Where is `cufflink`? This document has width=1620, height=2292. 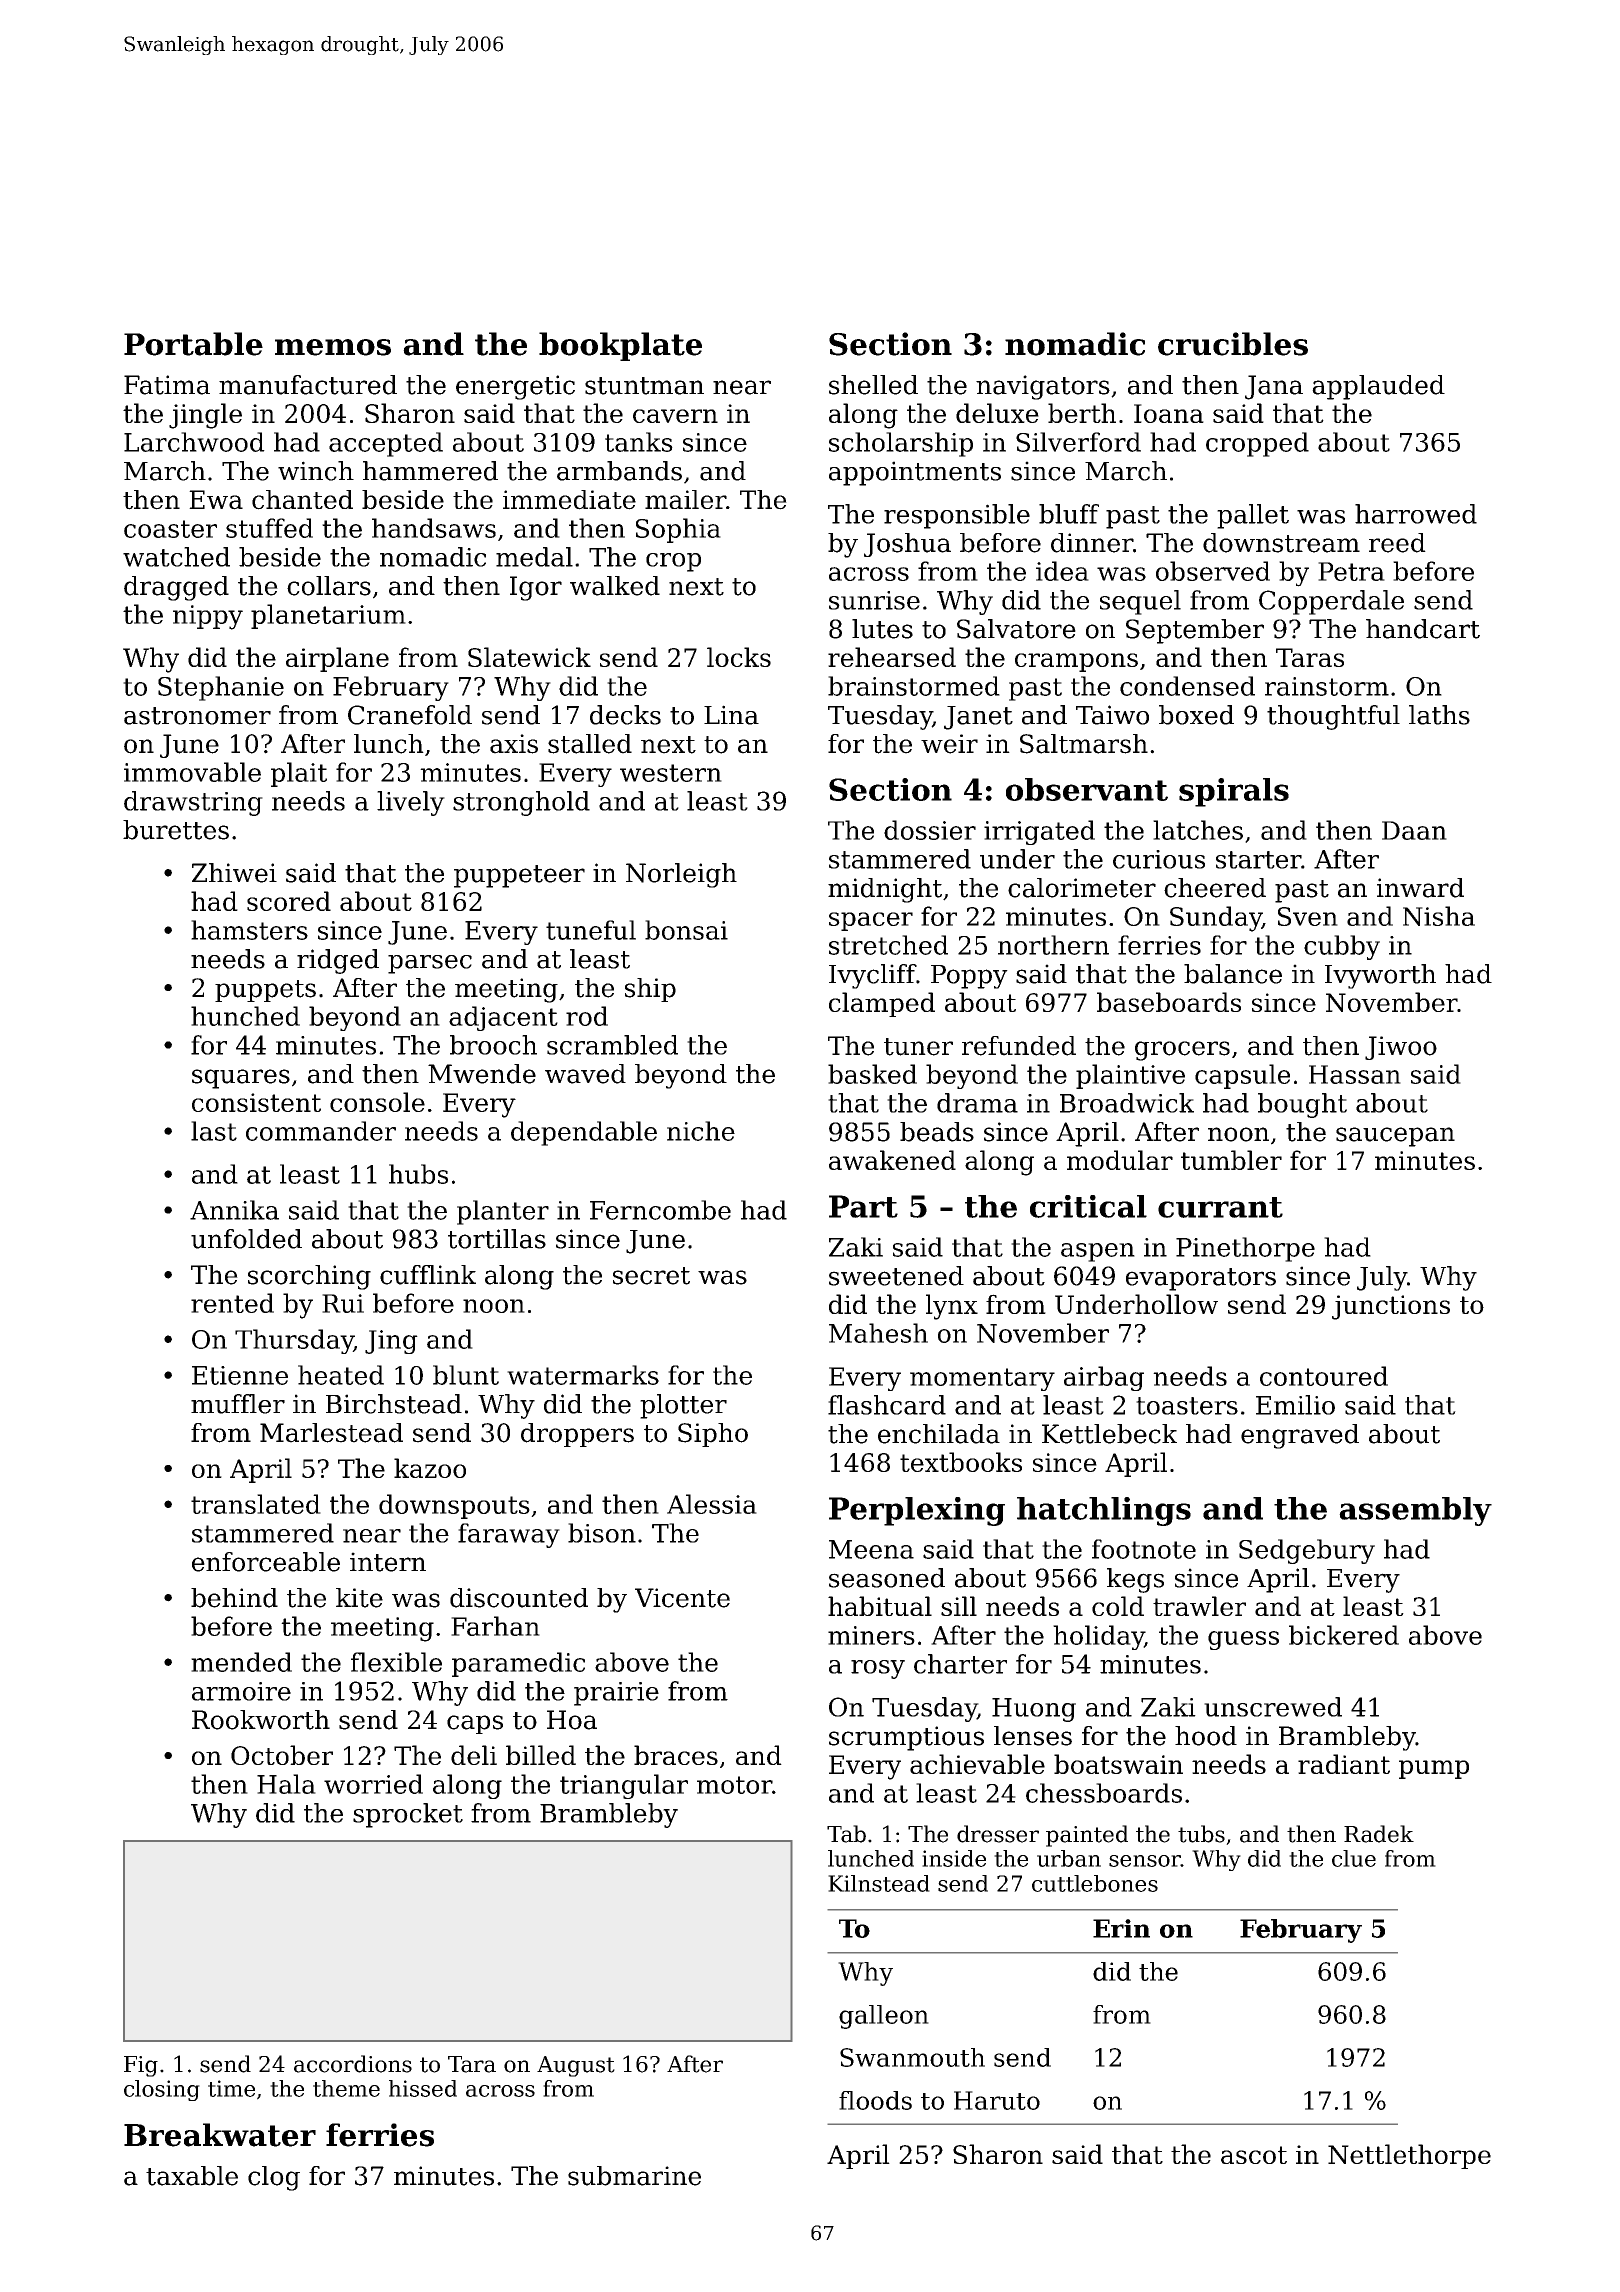
cufflink is located at coordinates (428, 1275).
